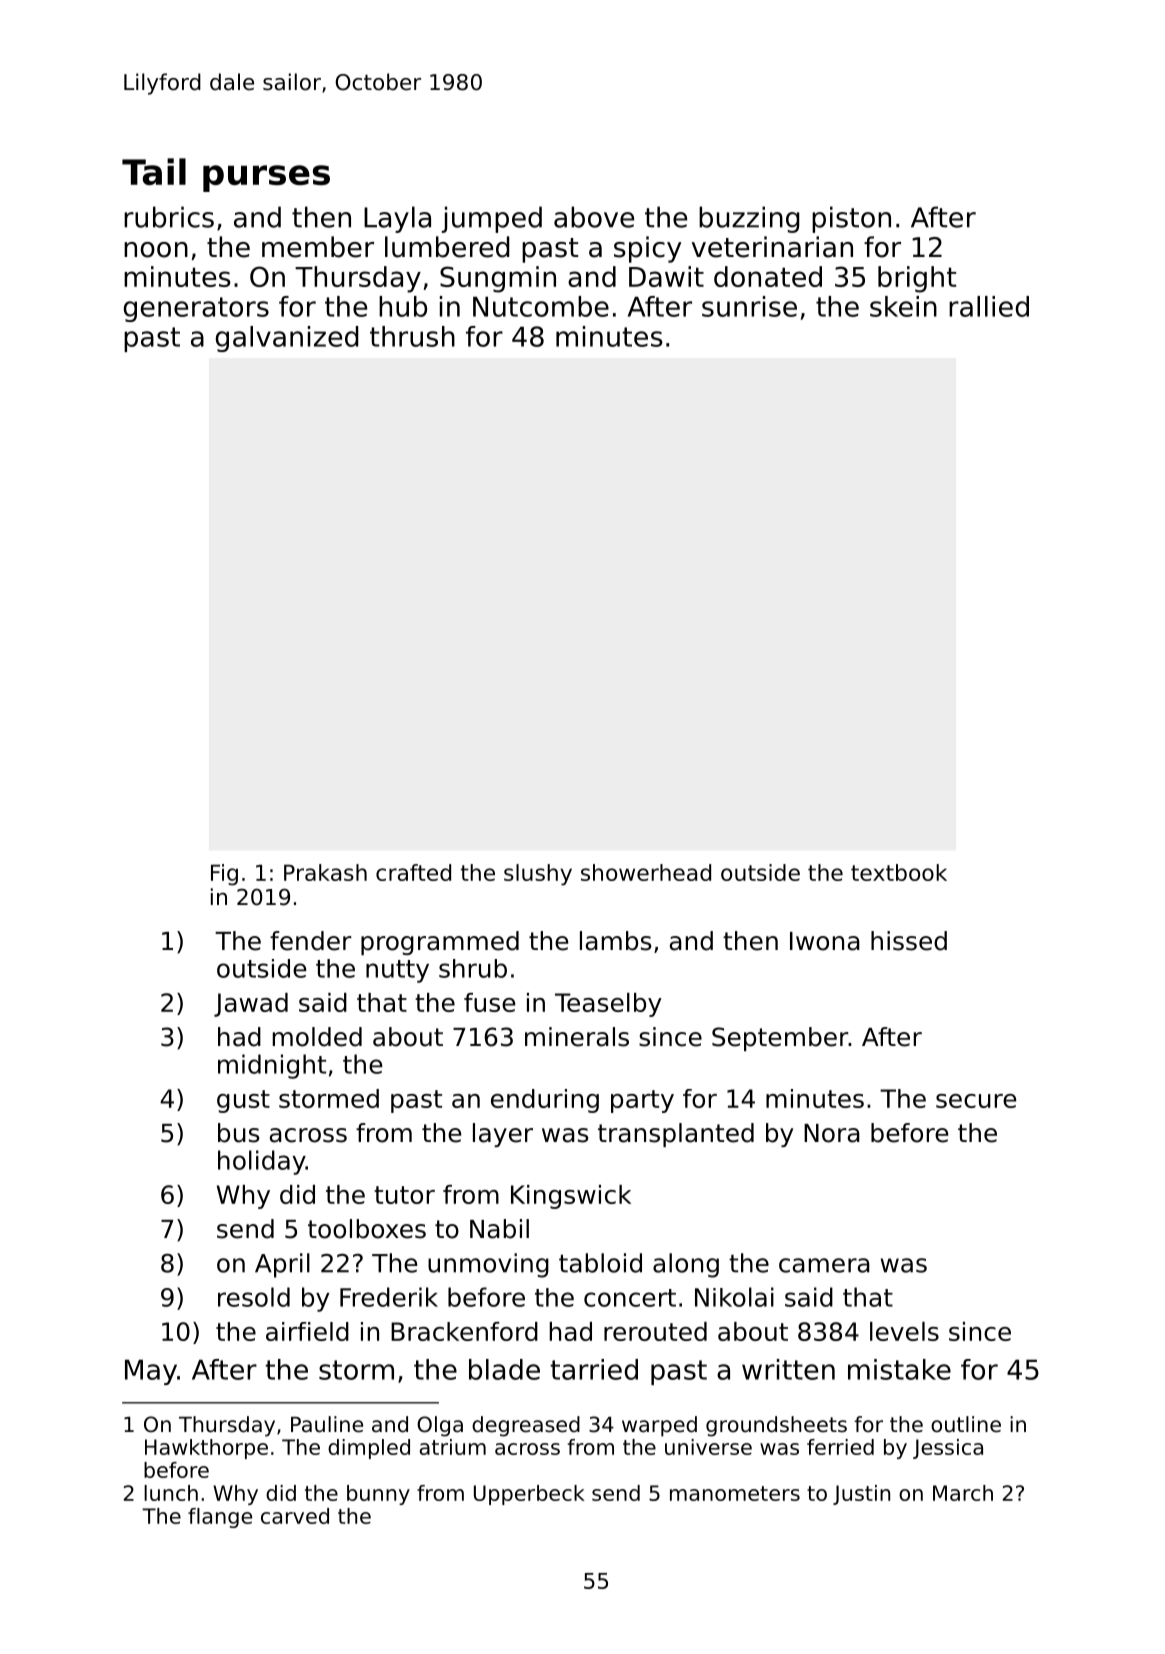 Image resolution: width=1165 pixels, height=1654 pixels. Describe the element at coordinates (966, 1424) in the screenshot. I see `outline` at that location.
